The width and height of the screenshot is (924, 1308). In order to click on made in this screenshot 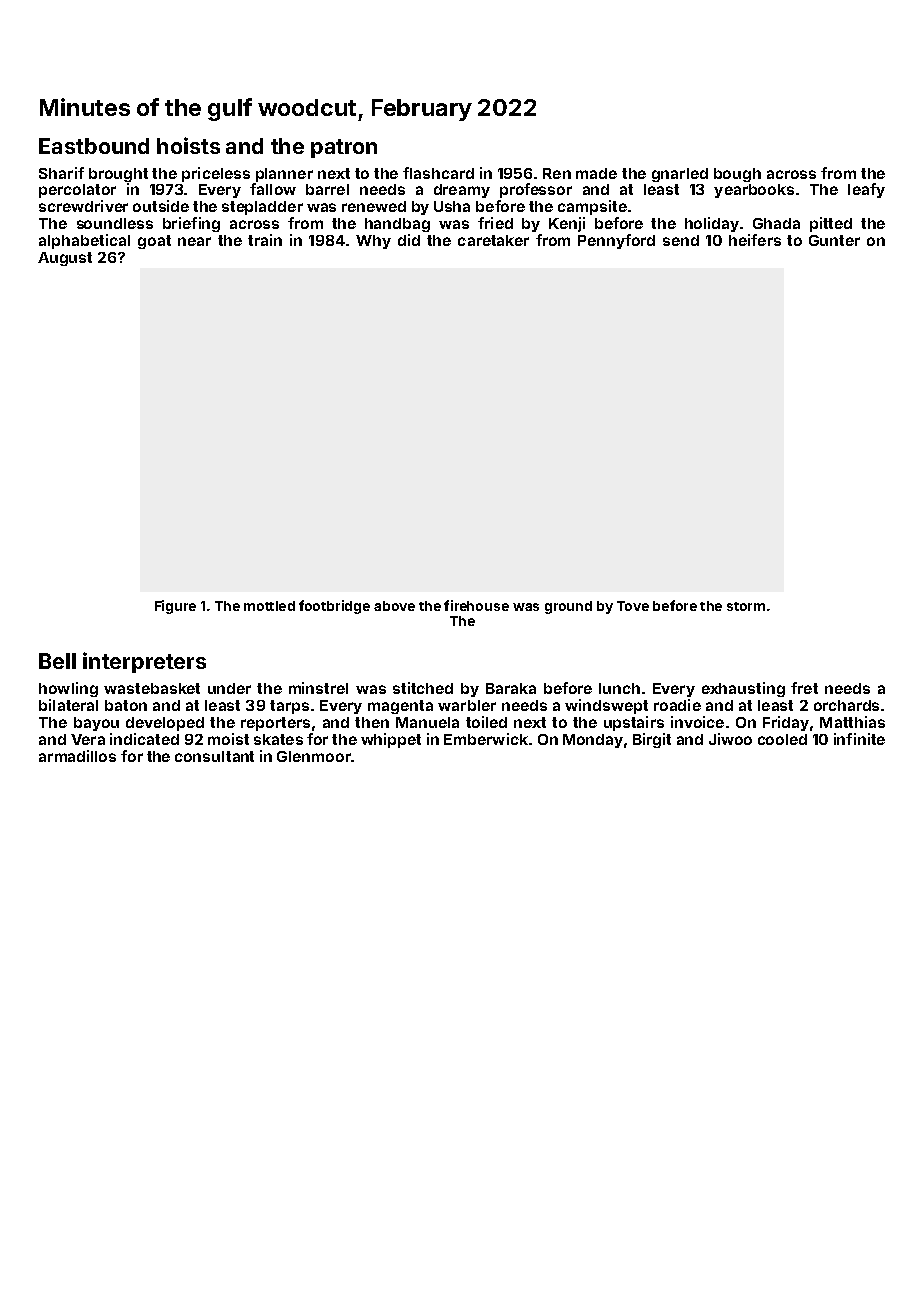, I will do `click(596, 173)`.
